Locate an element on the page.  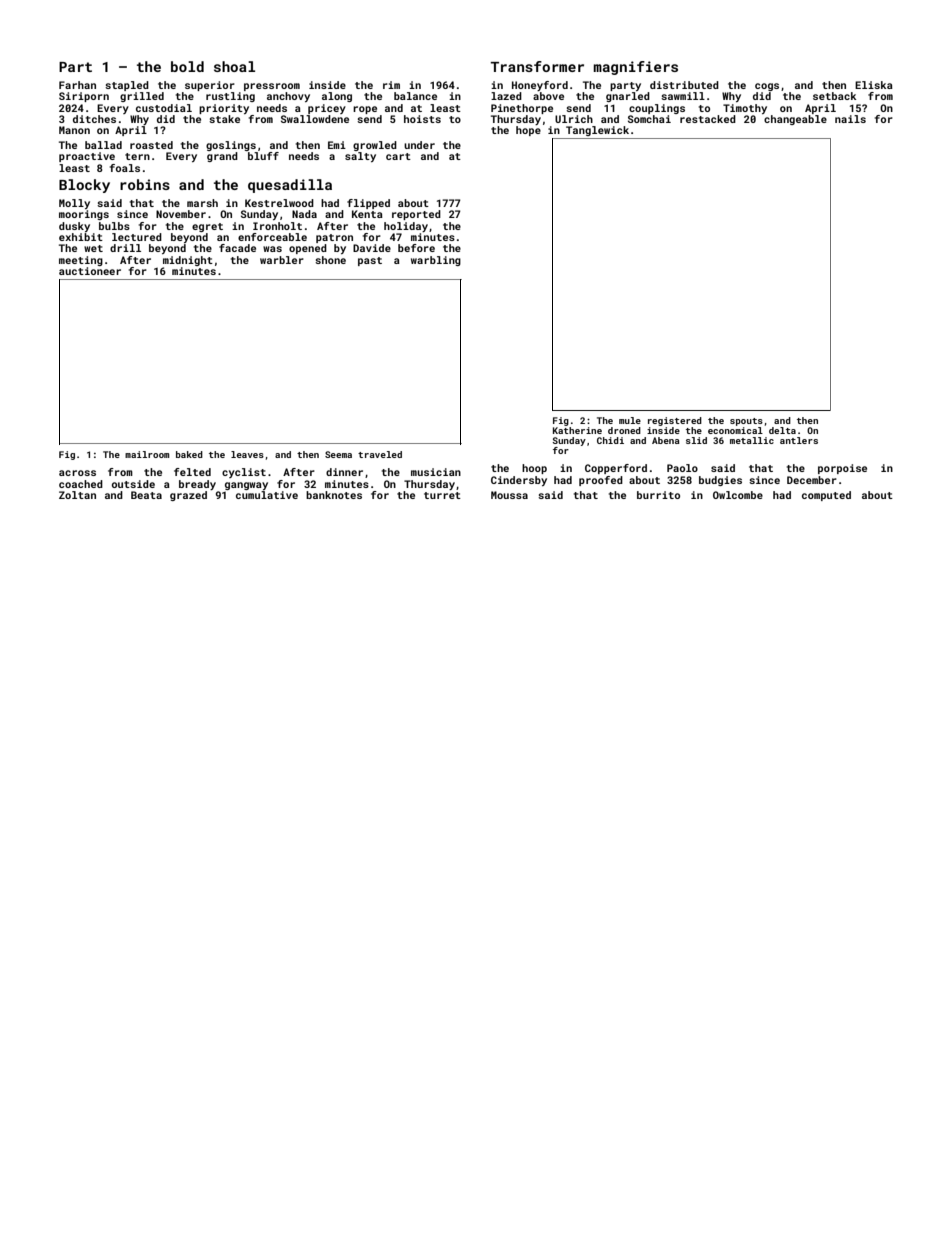
Transformer is located at coordinates (537, 66).
